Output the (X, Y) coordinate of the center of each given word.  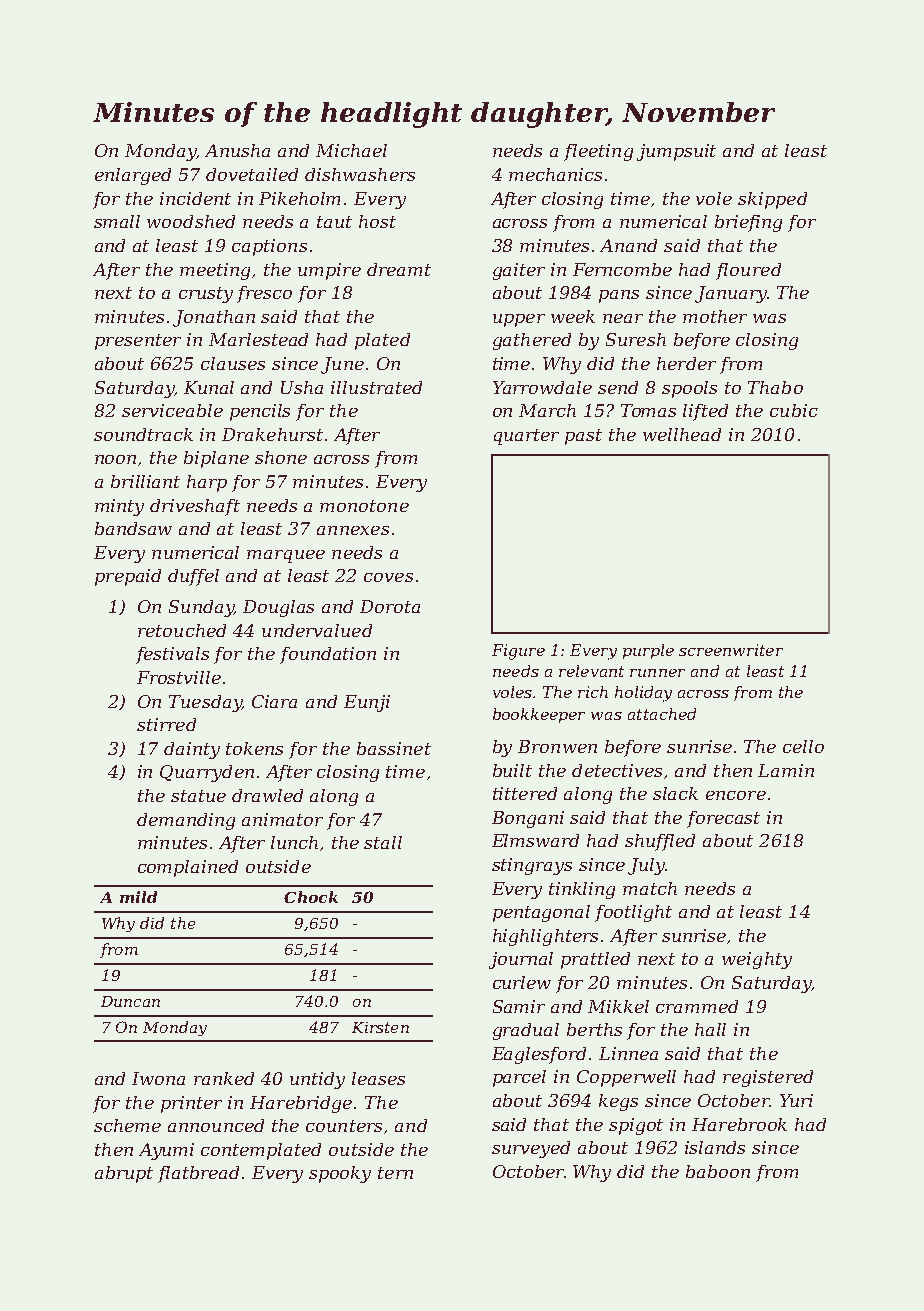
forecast (723, 819)
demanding (186, 821)
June (342, 365)
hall (710, 1029)
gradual (526, 1031)
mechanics (555, 174)
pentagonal (541, 913)
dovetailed (252, 174)
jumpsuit (676, 152)
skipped (772, 200)
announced (216, 1125)
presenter (138, 342)
